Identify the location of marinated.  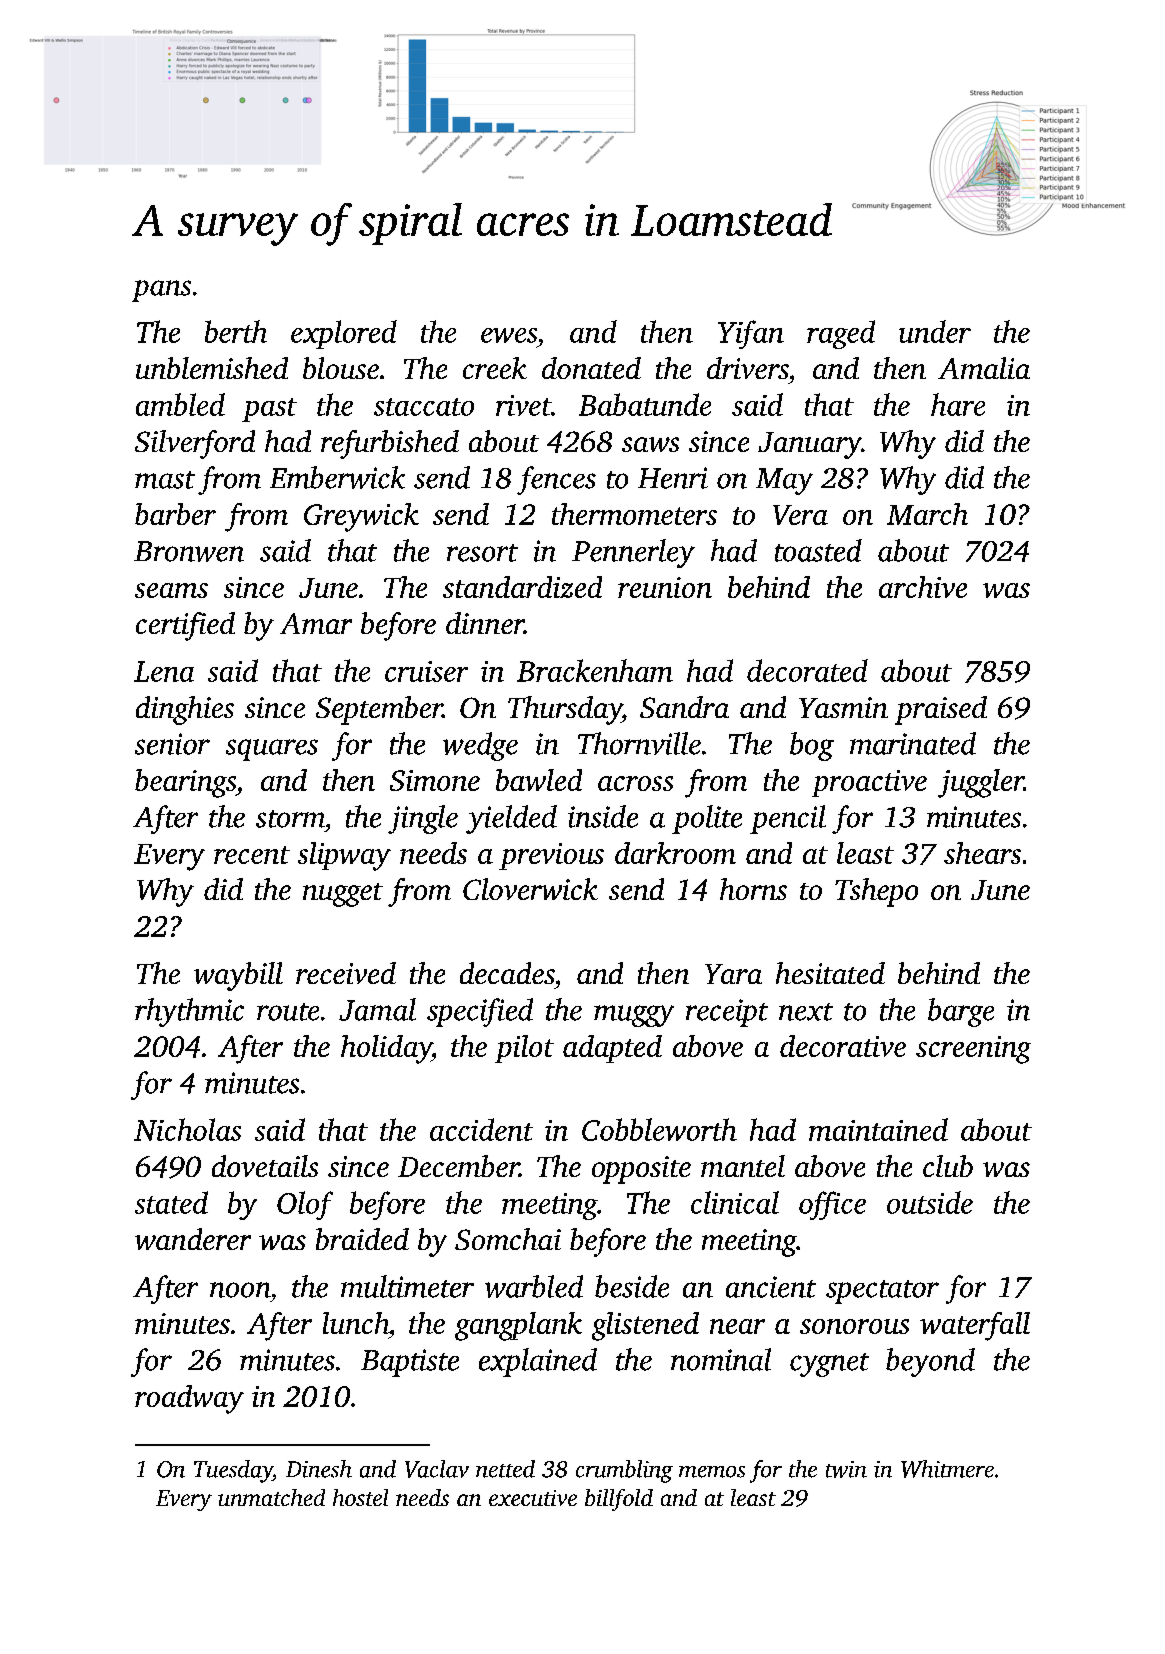
(913, 743).
